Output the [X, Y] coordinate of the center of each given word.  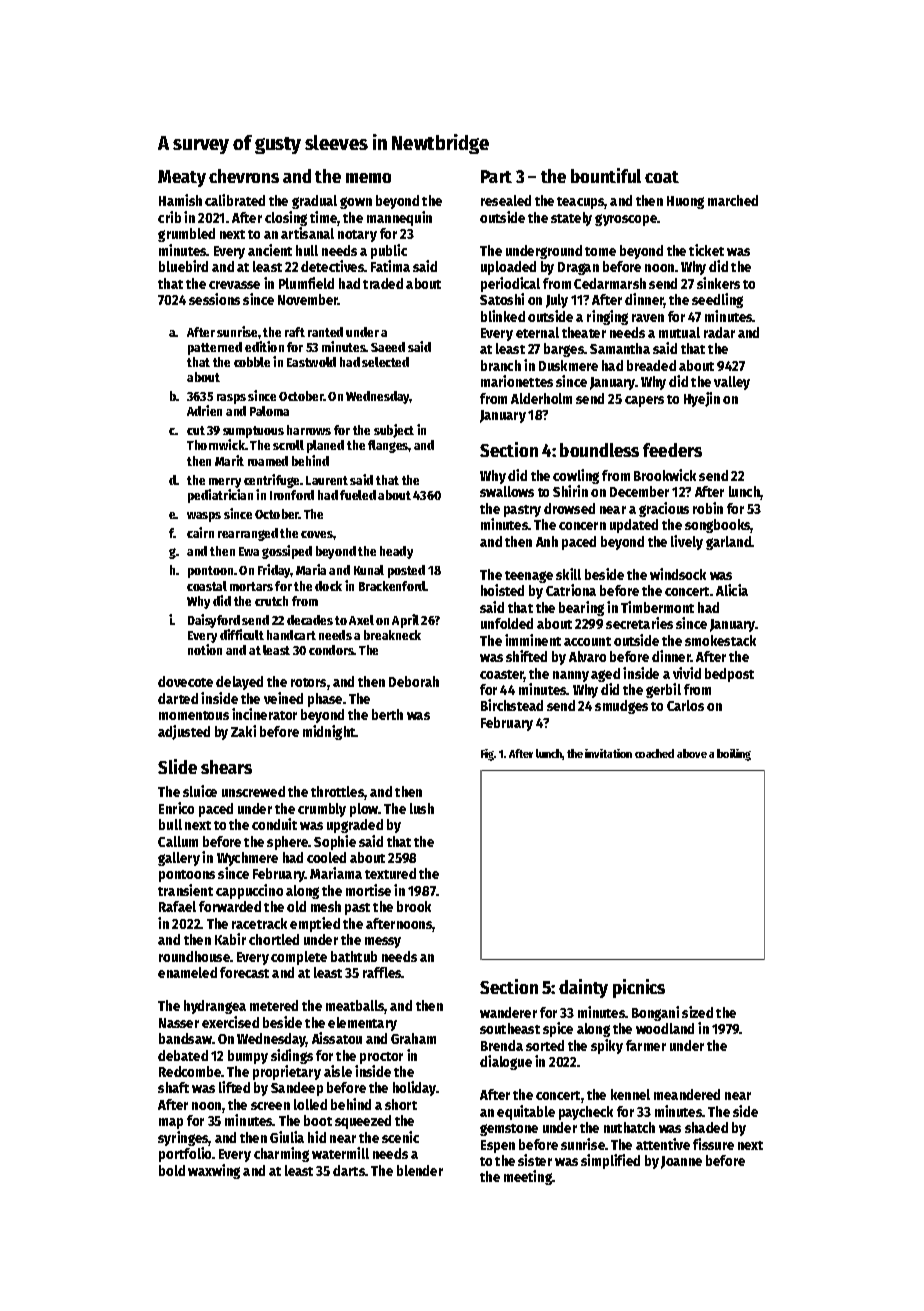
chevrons [244, 176]
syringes [183, 1138]
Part [496, 176]
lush [422, 808]
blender [420, 1170]
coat [662, 177]
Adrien [204, 410]
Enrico [176, 808]
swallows [507, 491]
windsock [678, 574]
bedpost [729, 675]
